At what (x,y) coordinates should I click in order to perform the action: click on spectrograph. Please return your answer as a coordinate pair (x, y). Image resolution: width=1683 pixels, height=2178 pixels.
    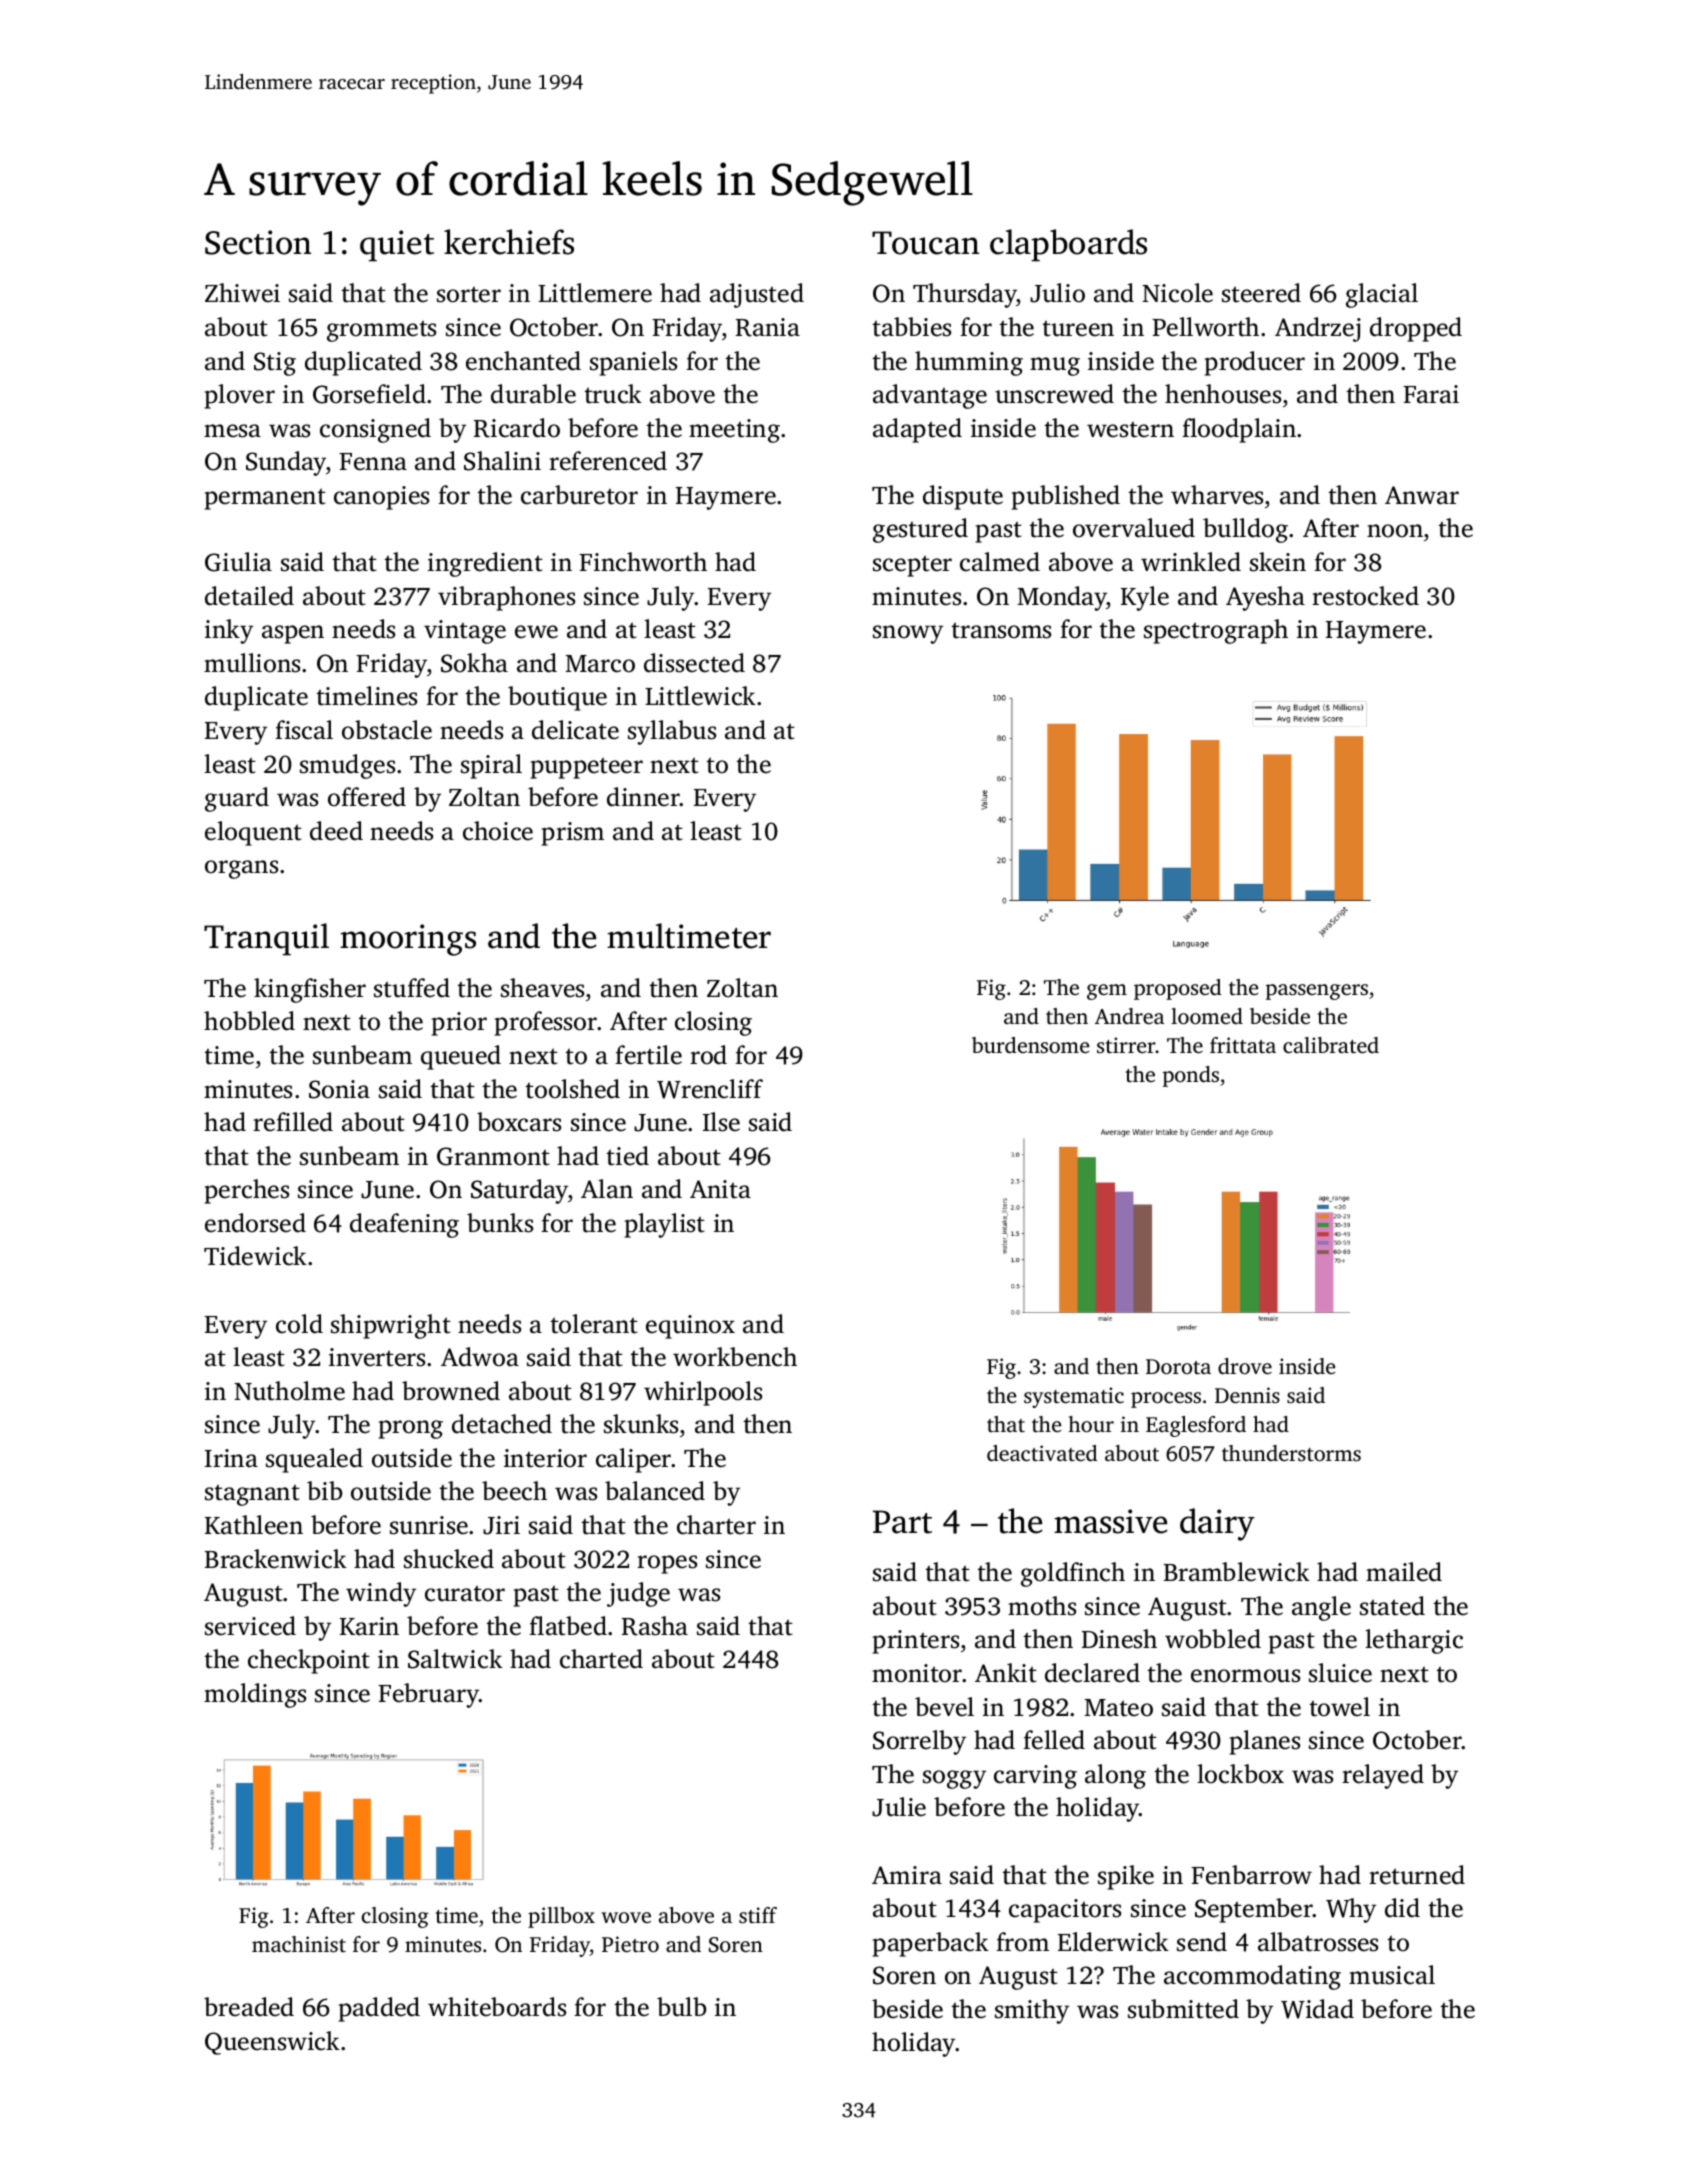
    Looking at the image, I should click on (1216, 631).
